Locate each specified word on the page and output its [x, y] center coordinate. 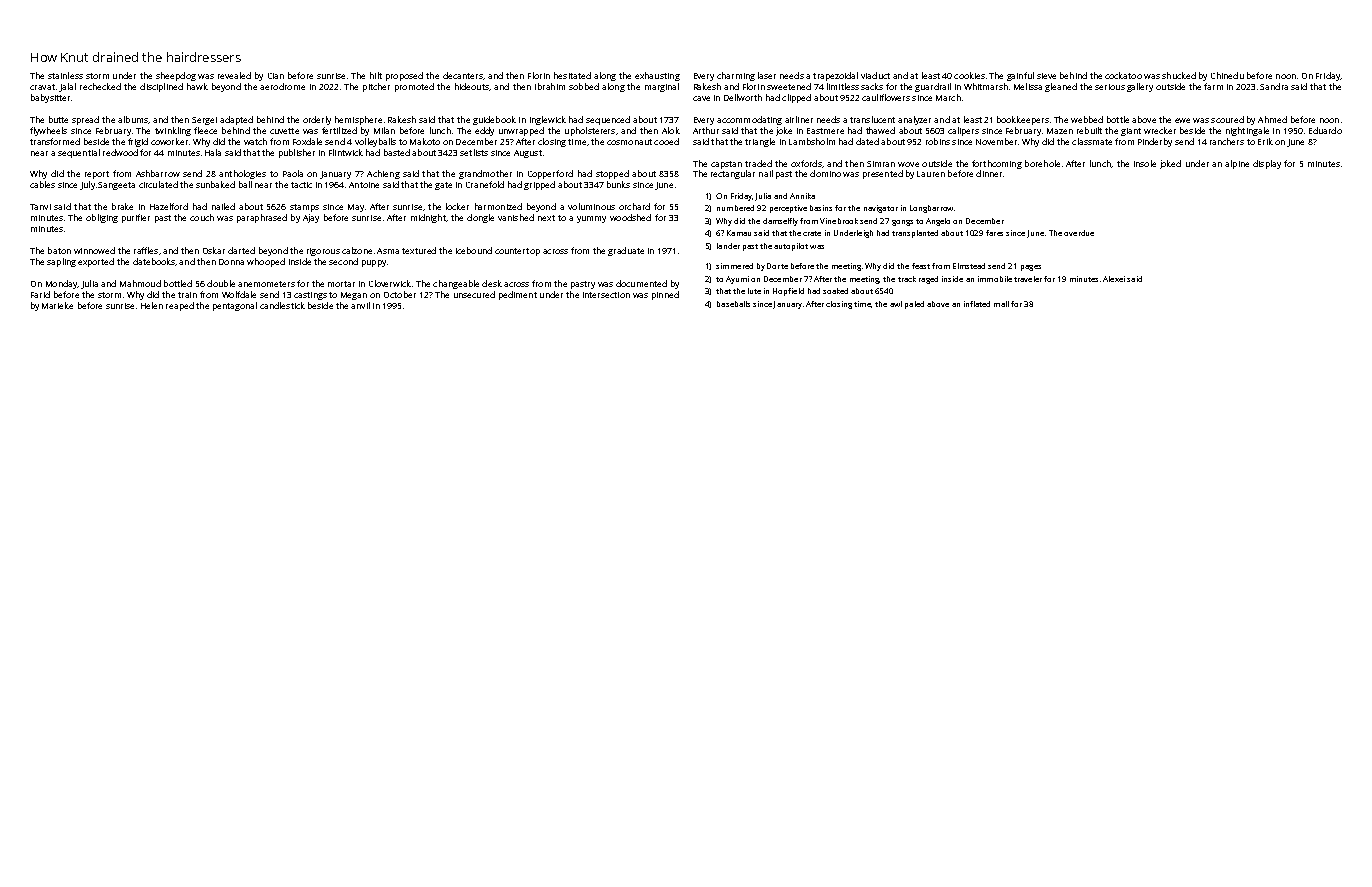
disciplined [161, 87]
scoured [1227, 119]
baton [59, 250]
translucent [872, 119]
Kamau [739, 233]
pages [1031, 268]
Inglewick [548, 120]
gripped [539, 185]
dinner [989, 173]
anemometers [266, 284]
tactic [301, 185]
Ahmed [1272, 119]
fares [994, 233]
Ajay [311, 218]
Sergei [204, 121]
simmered [734, 266]
